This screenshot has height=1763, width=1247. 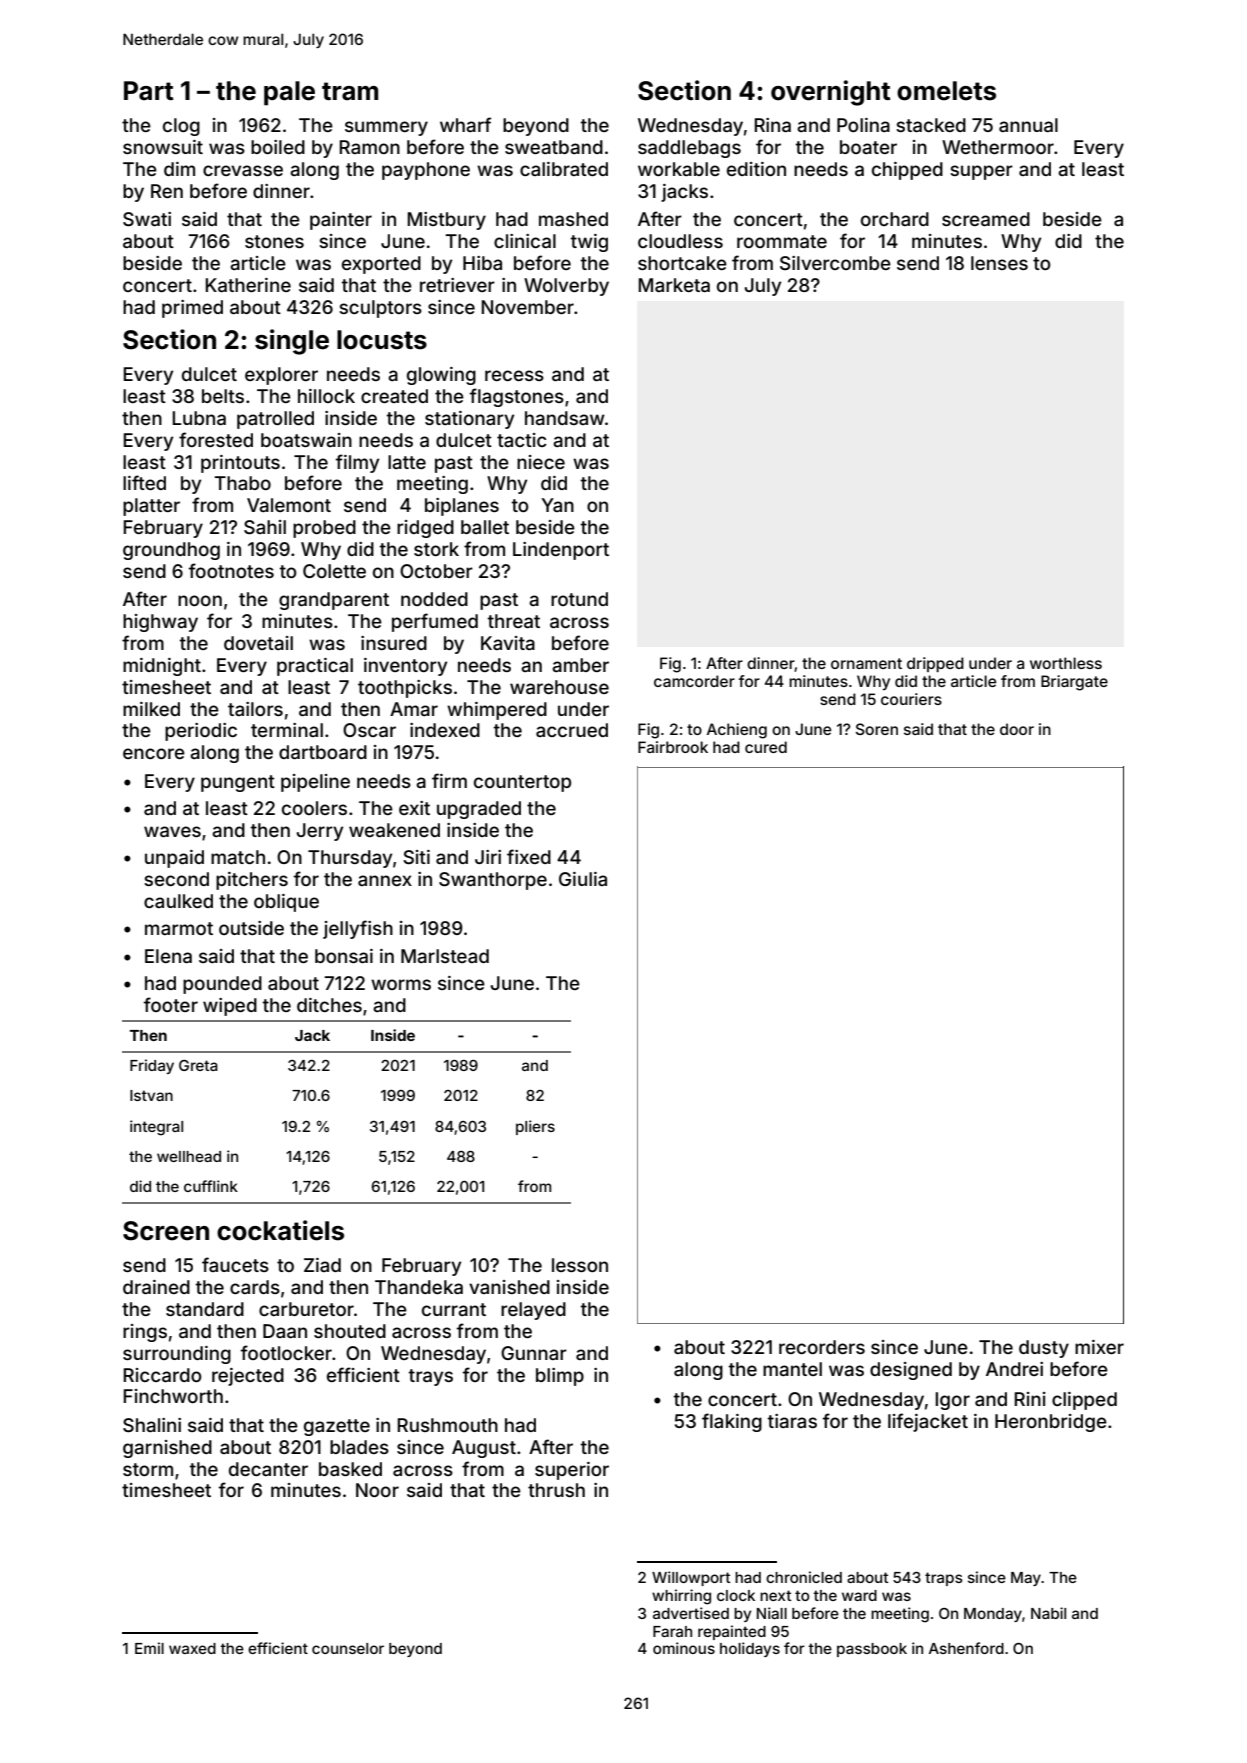 What do you see at coordinates (772, 125) in the screenshot?
I see `Rina` at bounding box center [772, 125].
